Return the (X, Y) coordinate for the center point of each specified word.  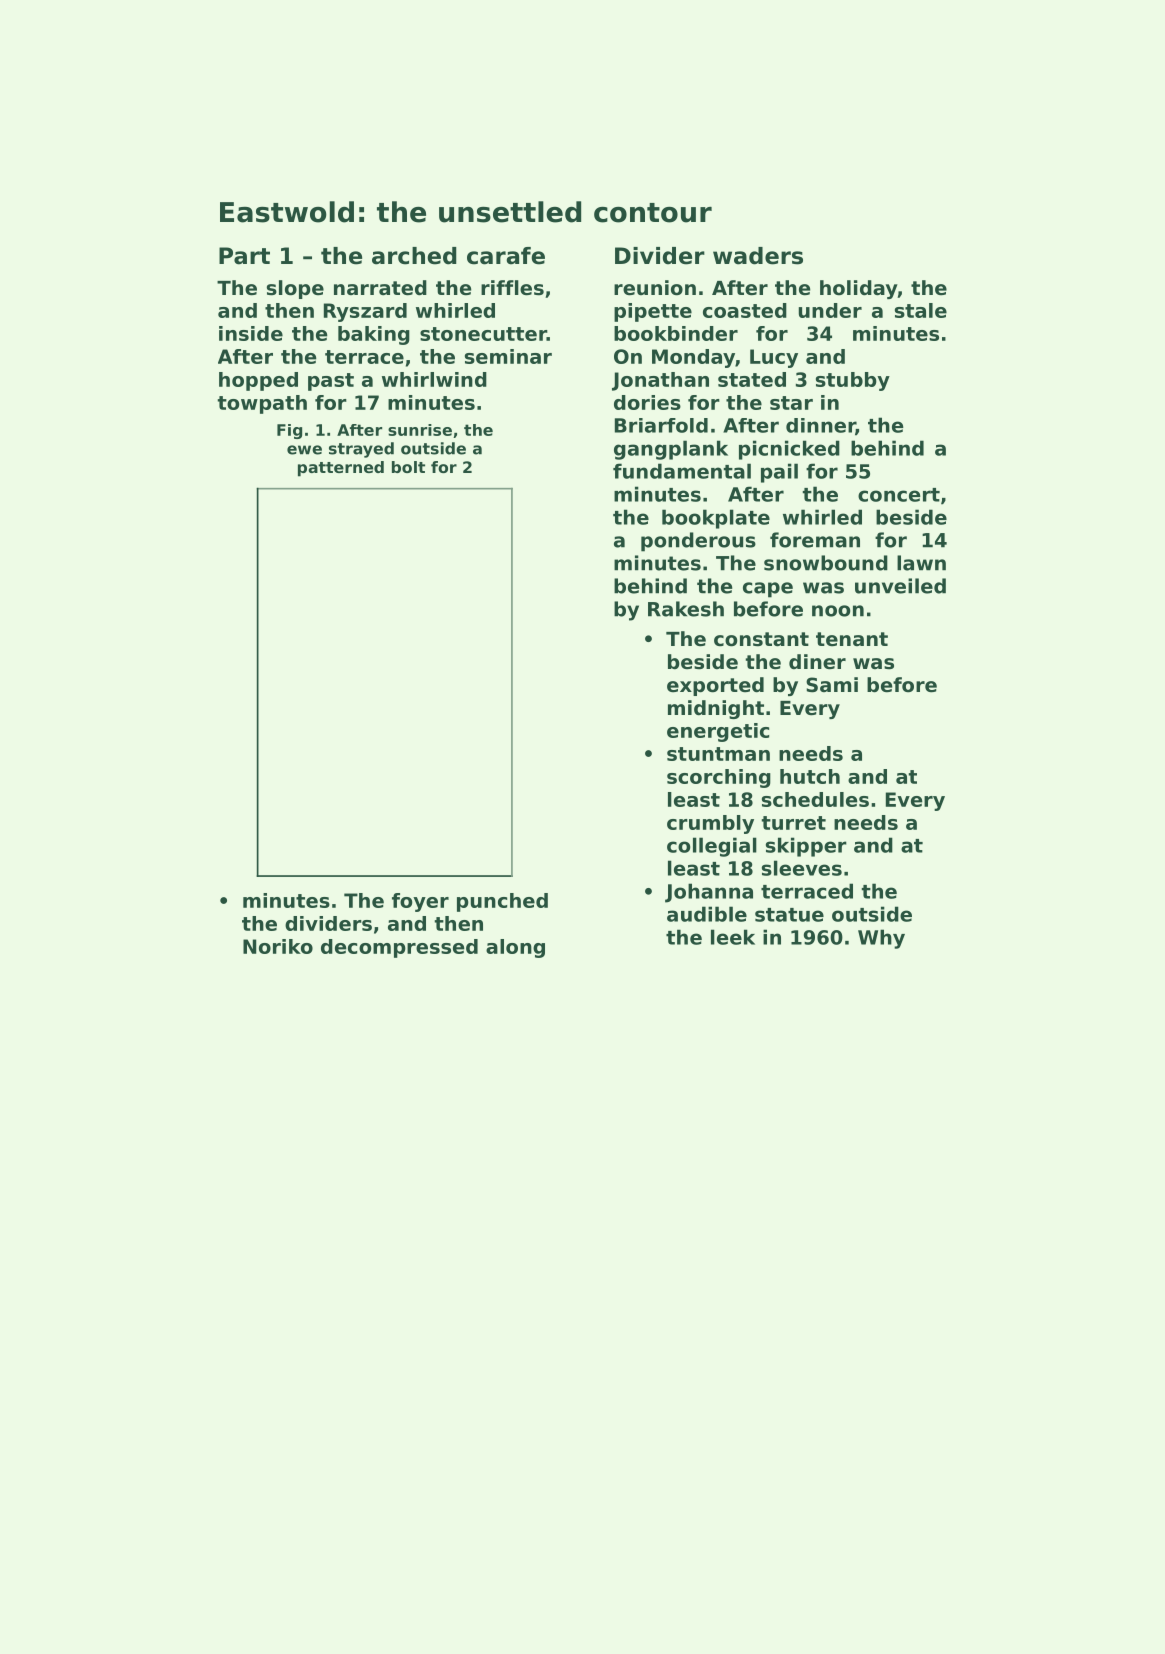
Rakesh (686, 609)
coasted (745, 310)
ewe (304, 450)
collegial (712, 847)
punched (502, 902)
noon (838, 611)
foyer (420, 902)
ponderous (698, 542)
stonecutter (483, 334)
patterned (341, 469)
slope (295, 289)
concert (899, 495)
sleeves (802, 868)
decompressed (399, 948)
